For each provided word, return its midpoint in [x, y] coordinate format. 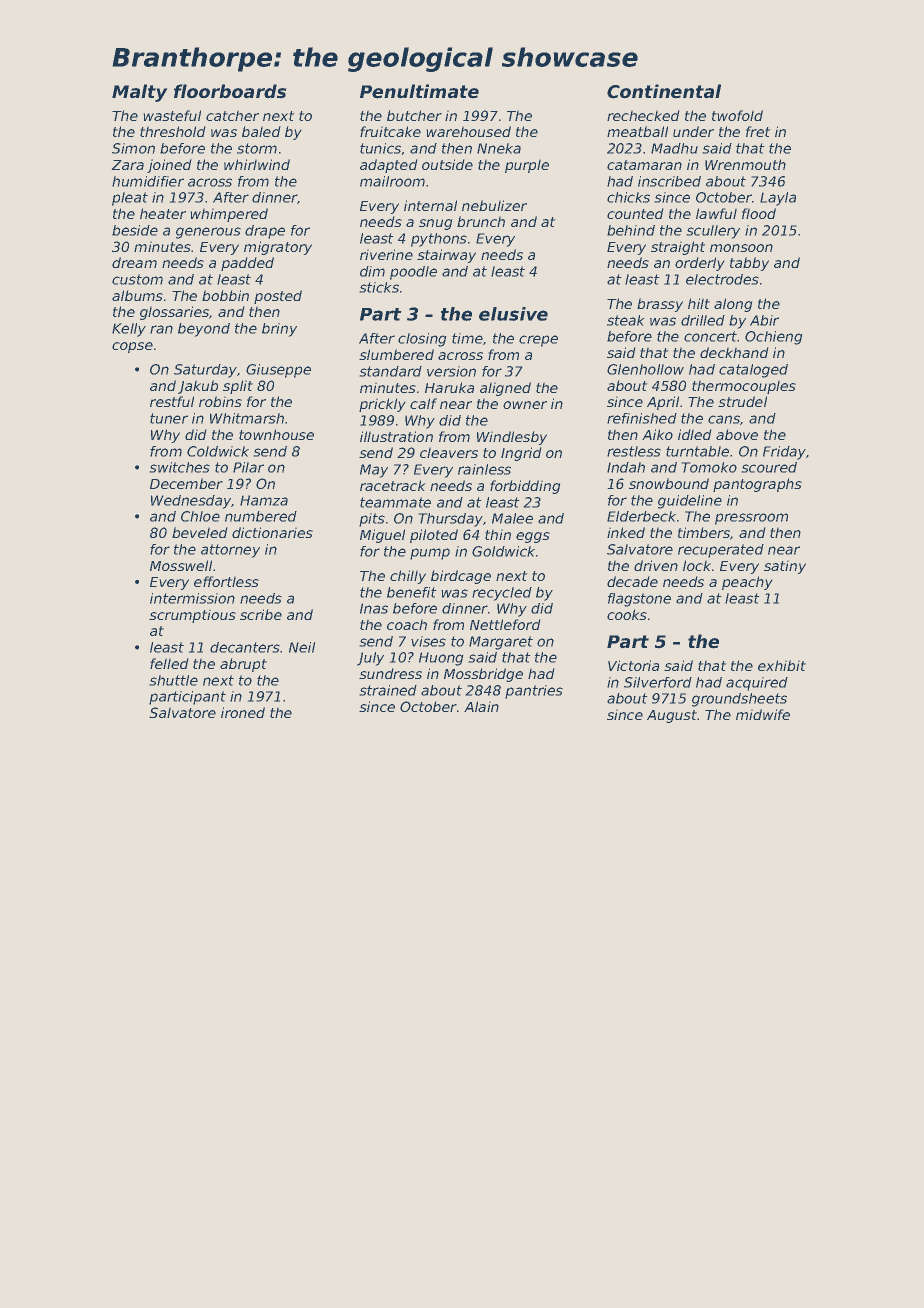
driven [656, 565]
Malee [512, 518]
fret [758, 131]
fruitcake [390, 131]
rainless [484, 469]
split [238, 387]
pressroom [751, 519]
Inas [374, 608]
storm [257, 148]
